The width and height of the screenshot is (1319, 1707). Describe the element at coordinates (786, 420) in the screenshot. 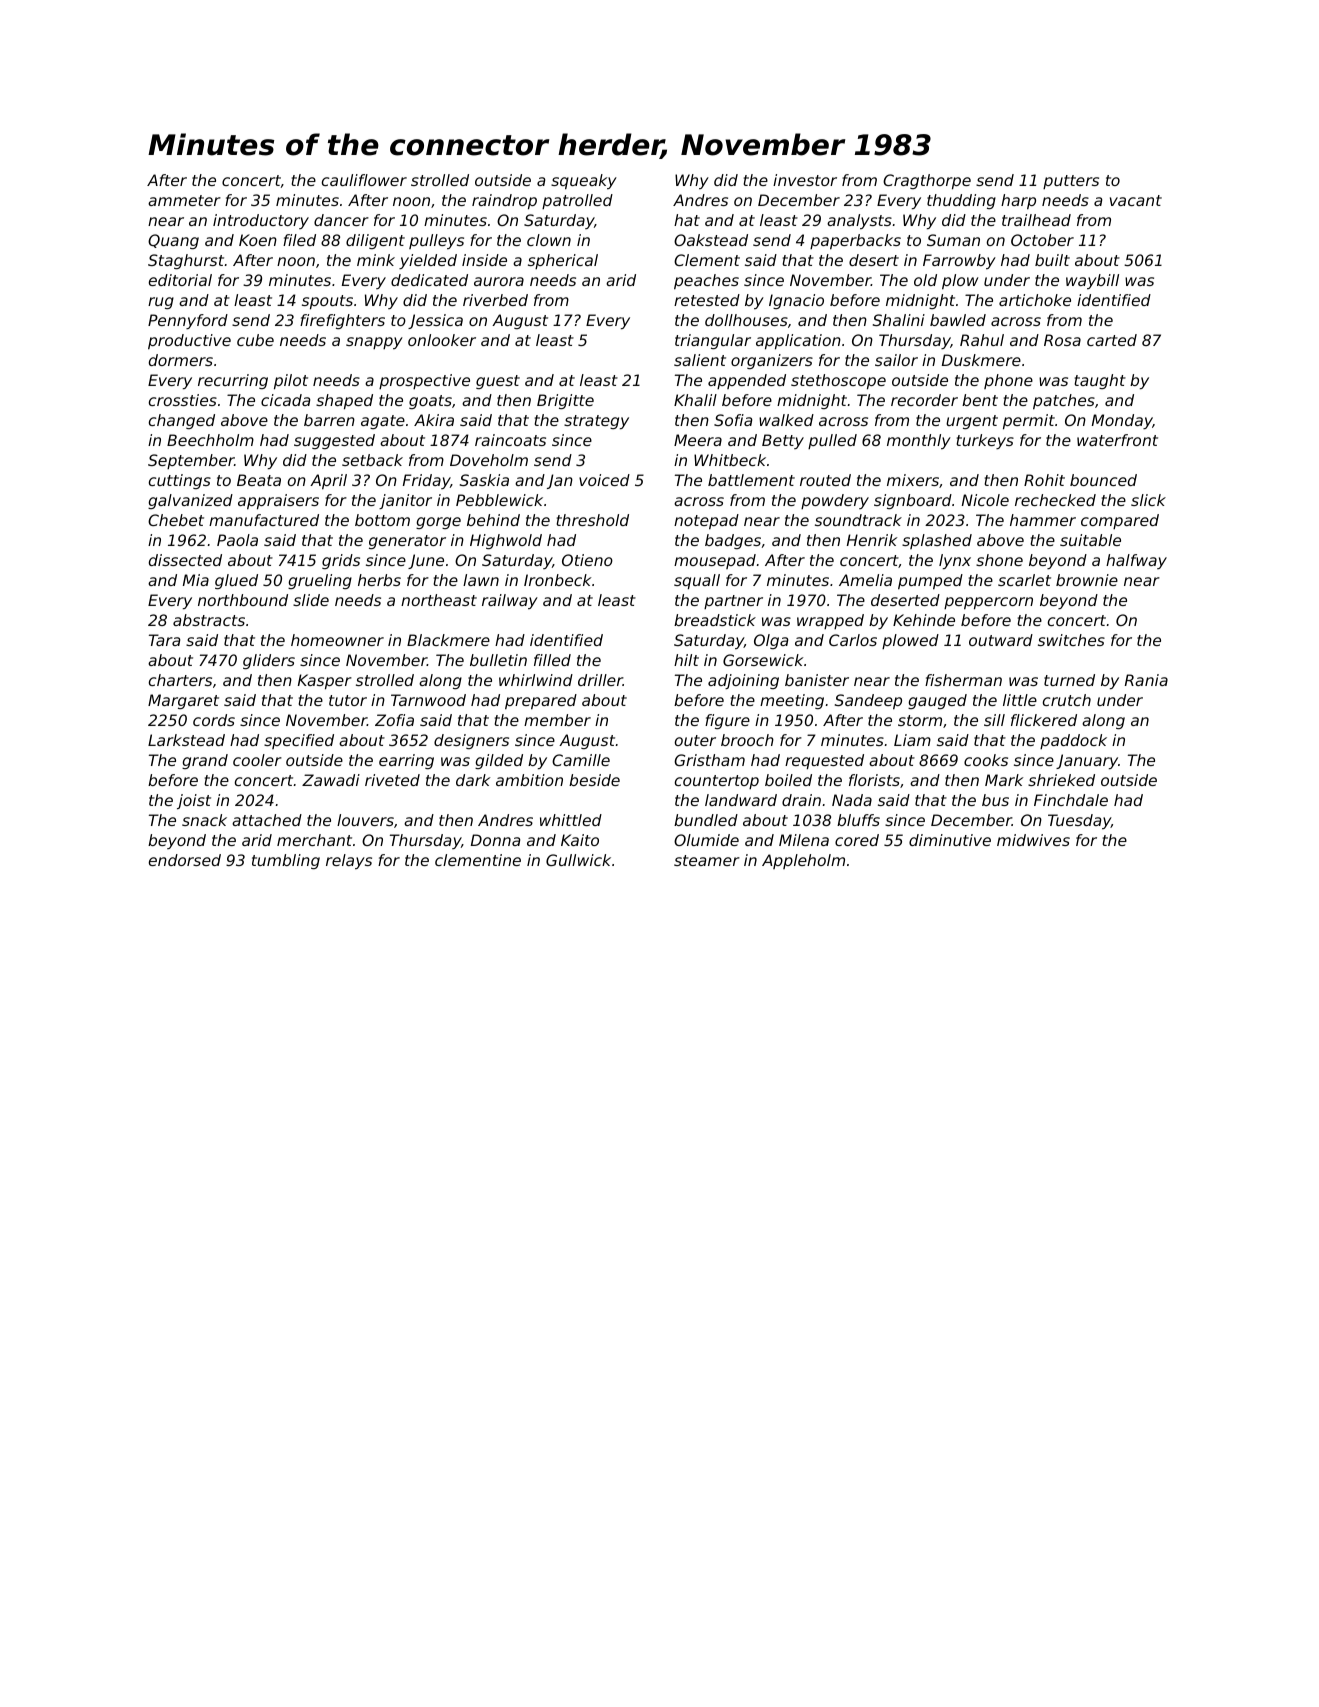

I see `walked` at that location.
